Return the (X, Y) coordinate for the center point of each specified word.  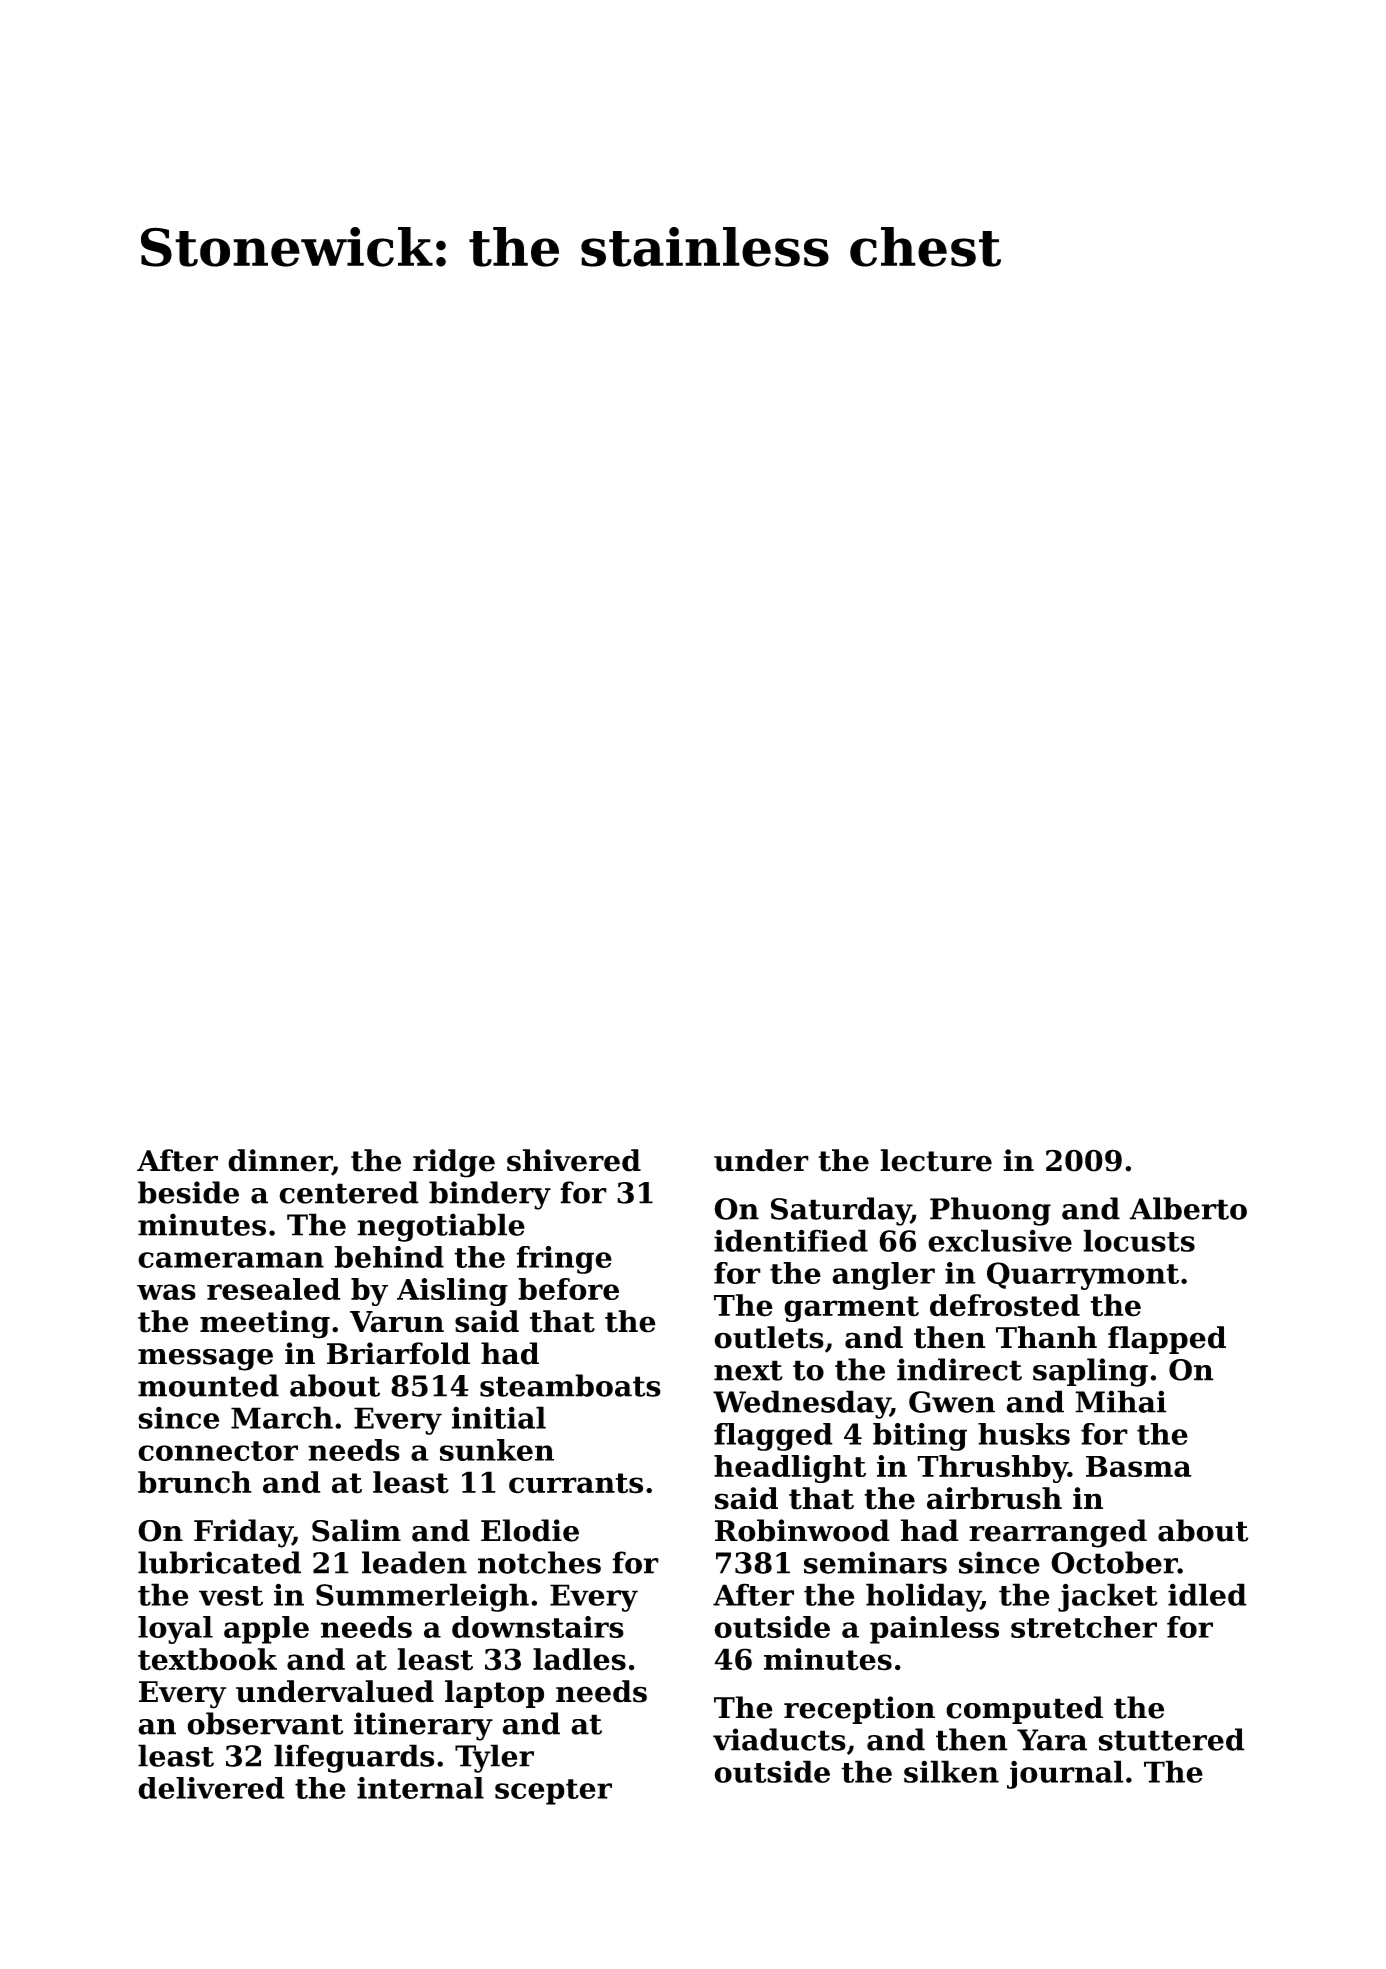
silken (951, 1771)
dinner (280, 1161)
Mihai (1121, 1401)
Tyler (494, 1758)
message (205, 1360)
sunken (497, 1450)
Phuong (990, 1211)
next (748, 1370)
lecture (936, 1160)
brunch (195, 1482)
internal (420, 1788)
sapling (1090, 1372)
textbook (207, 1659)
